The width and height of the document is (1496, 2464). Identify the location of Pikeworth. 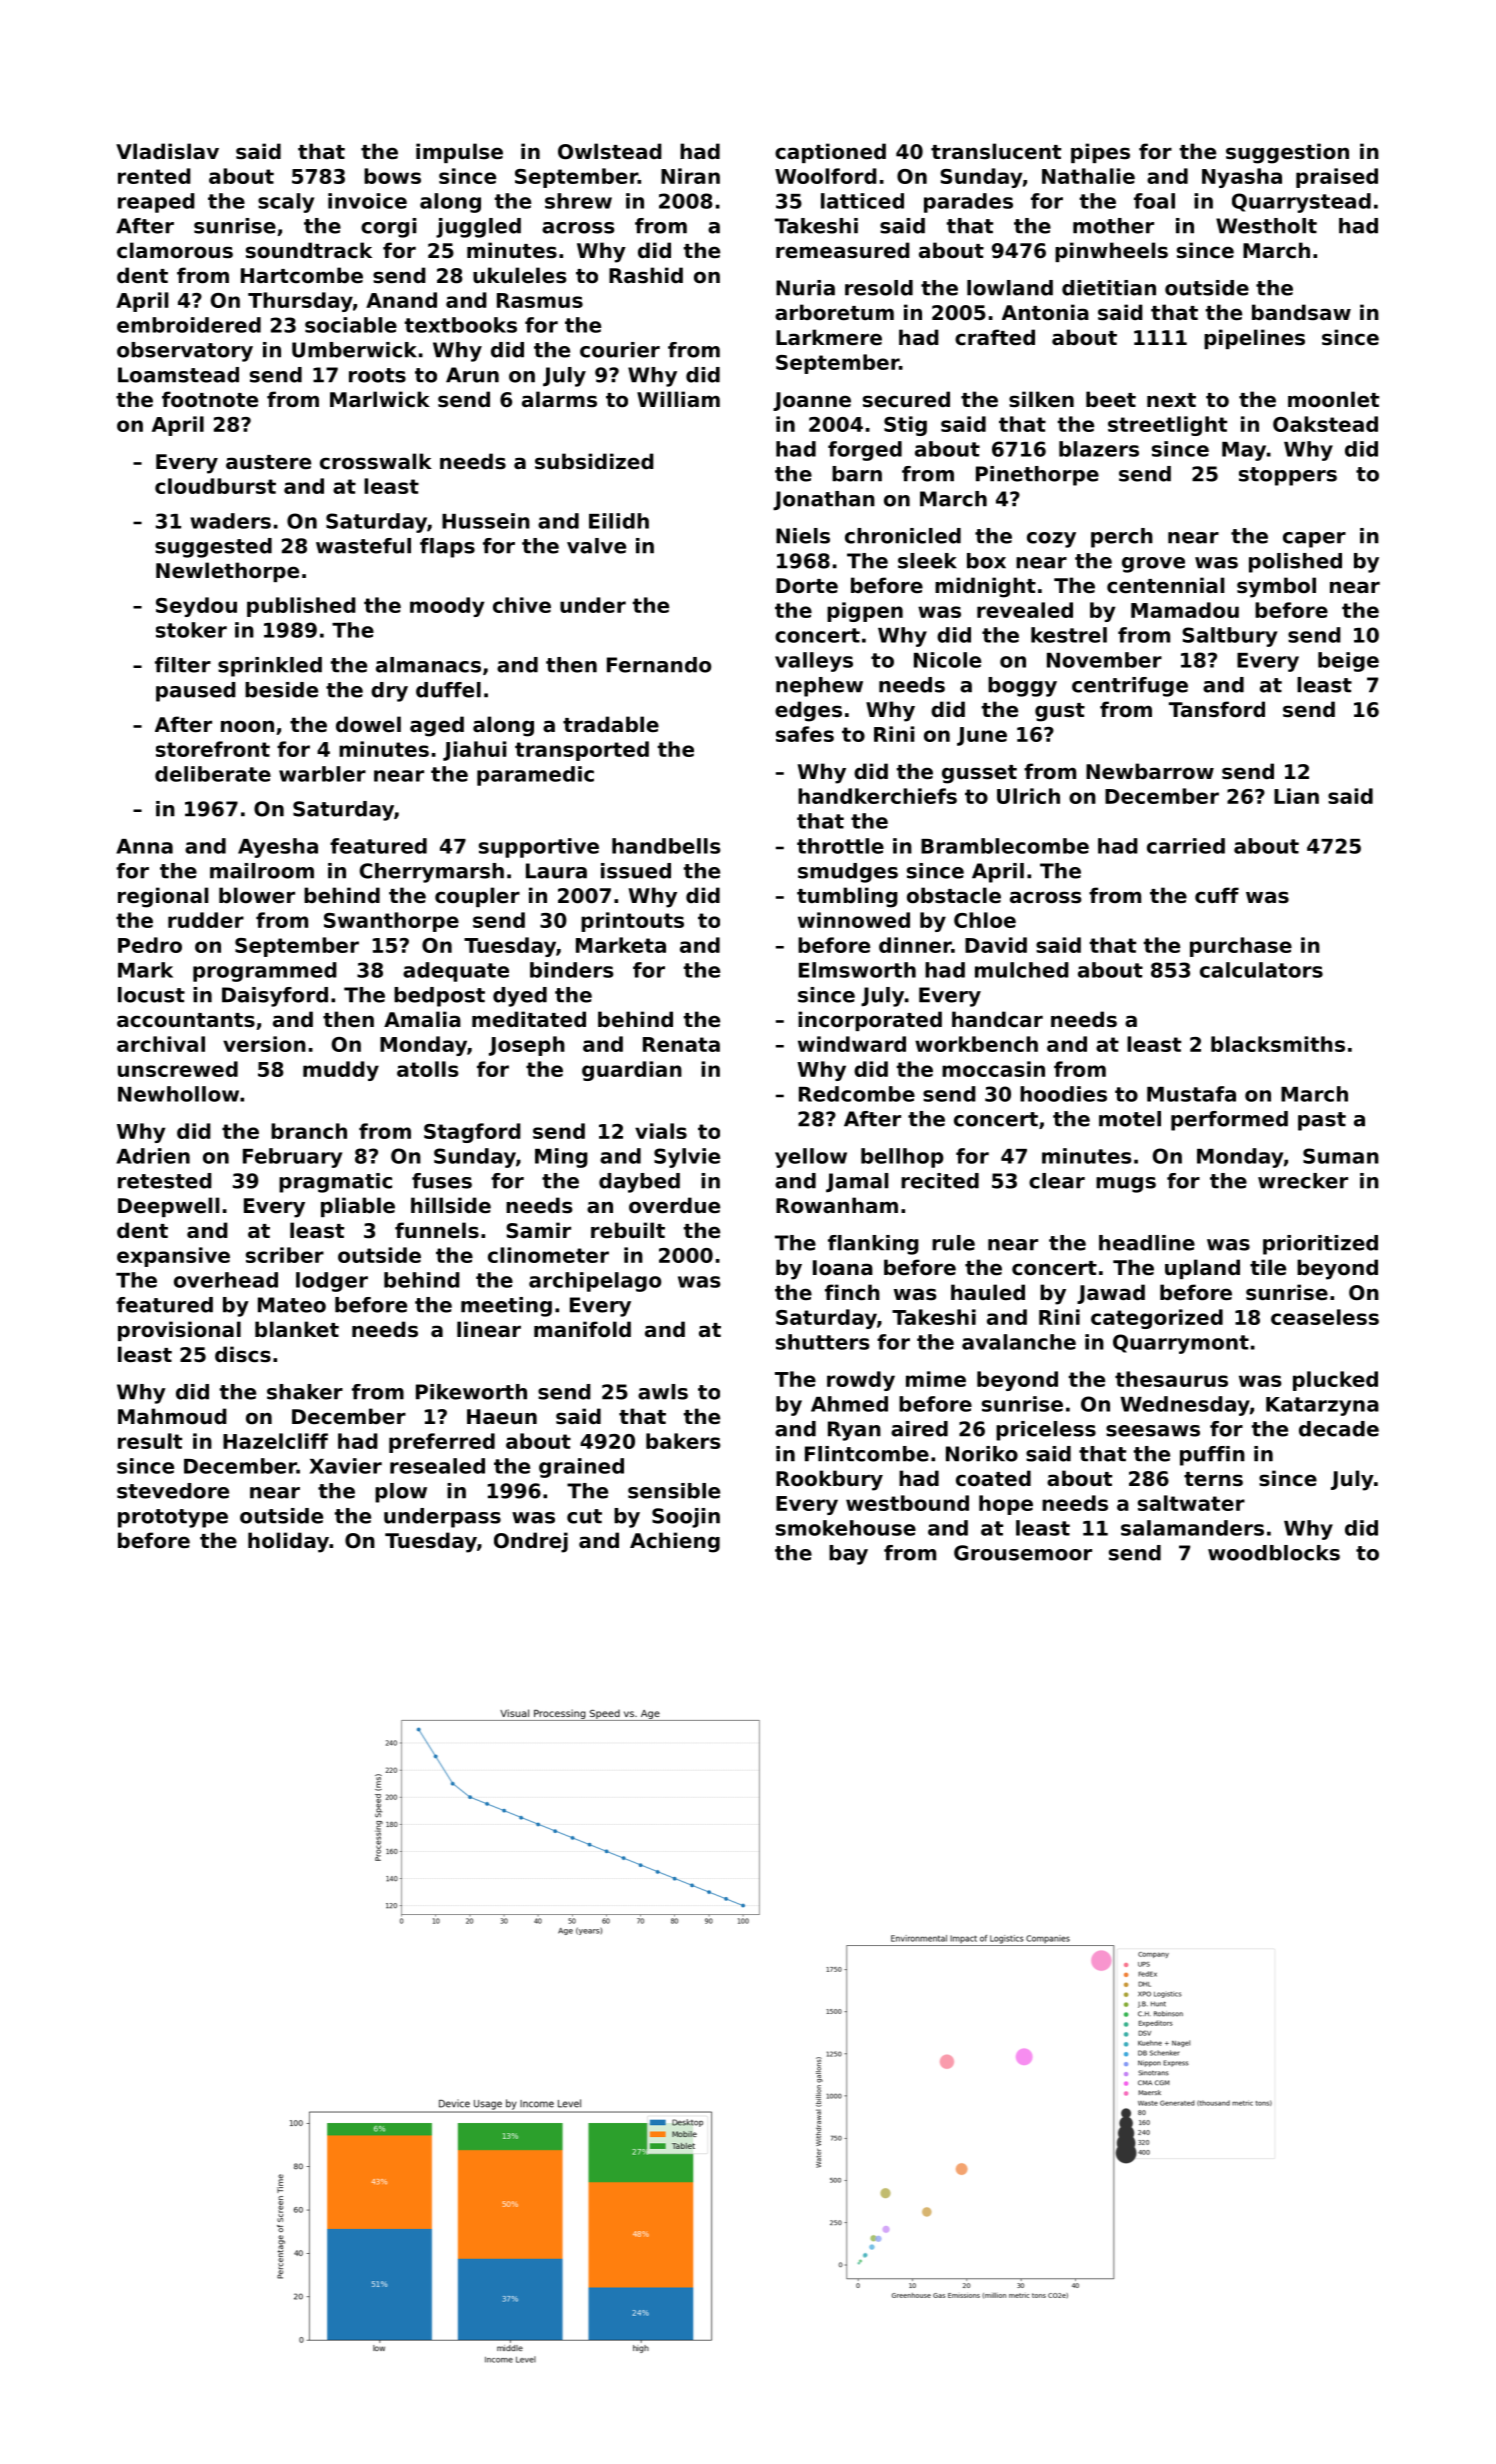
(471, 1392).
